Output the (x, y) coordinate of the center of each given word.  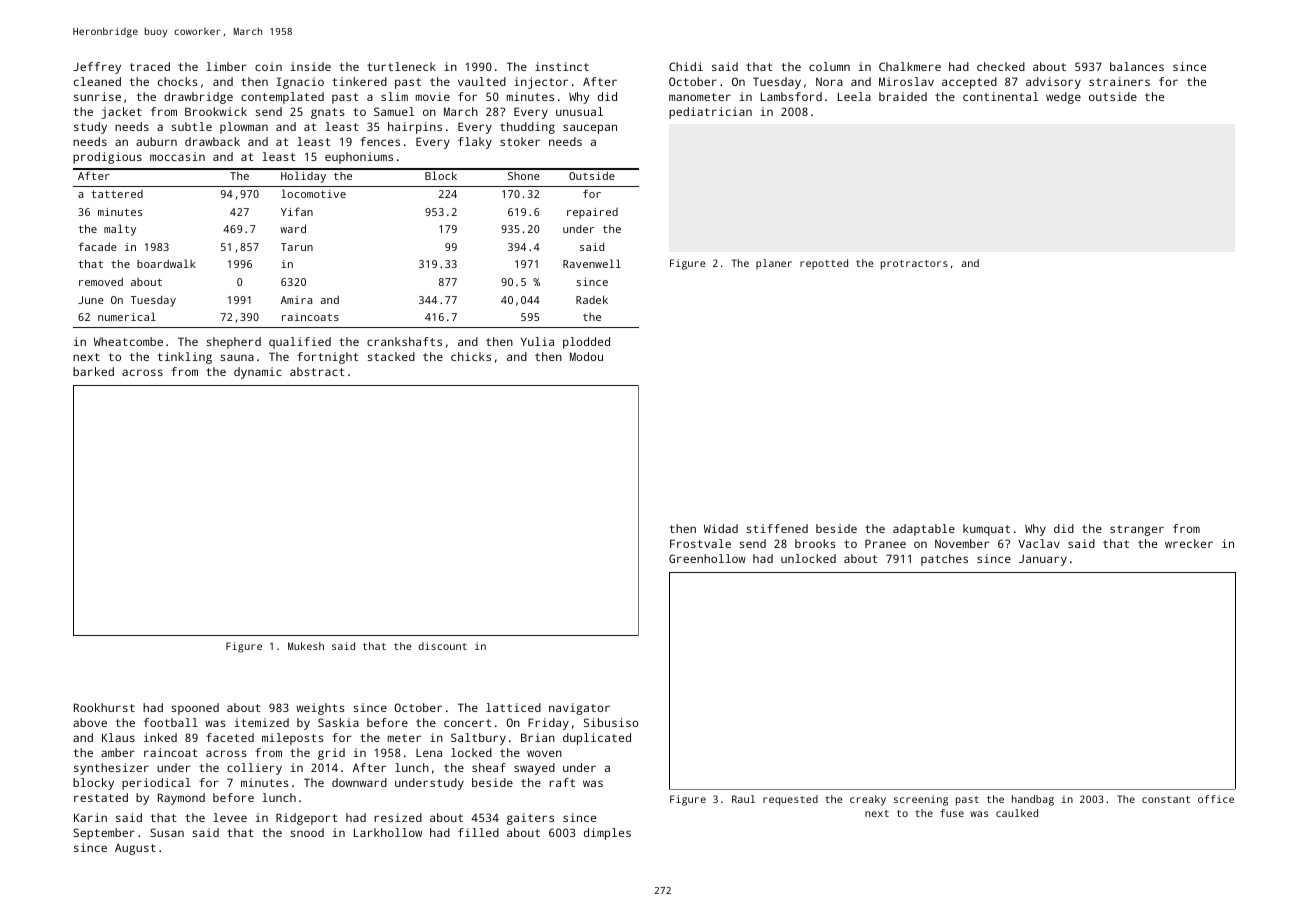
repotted (824, 264)
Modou (586, 356)
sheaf (489, 767)
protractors (914, 265)
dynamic (258, 373)
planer (774, 264)
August (135, 849)
